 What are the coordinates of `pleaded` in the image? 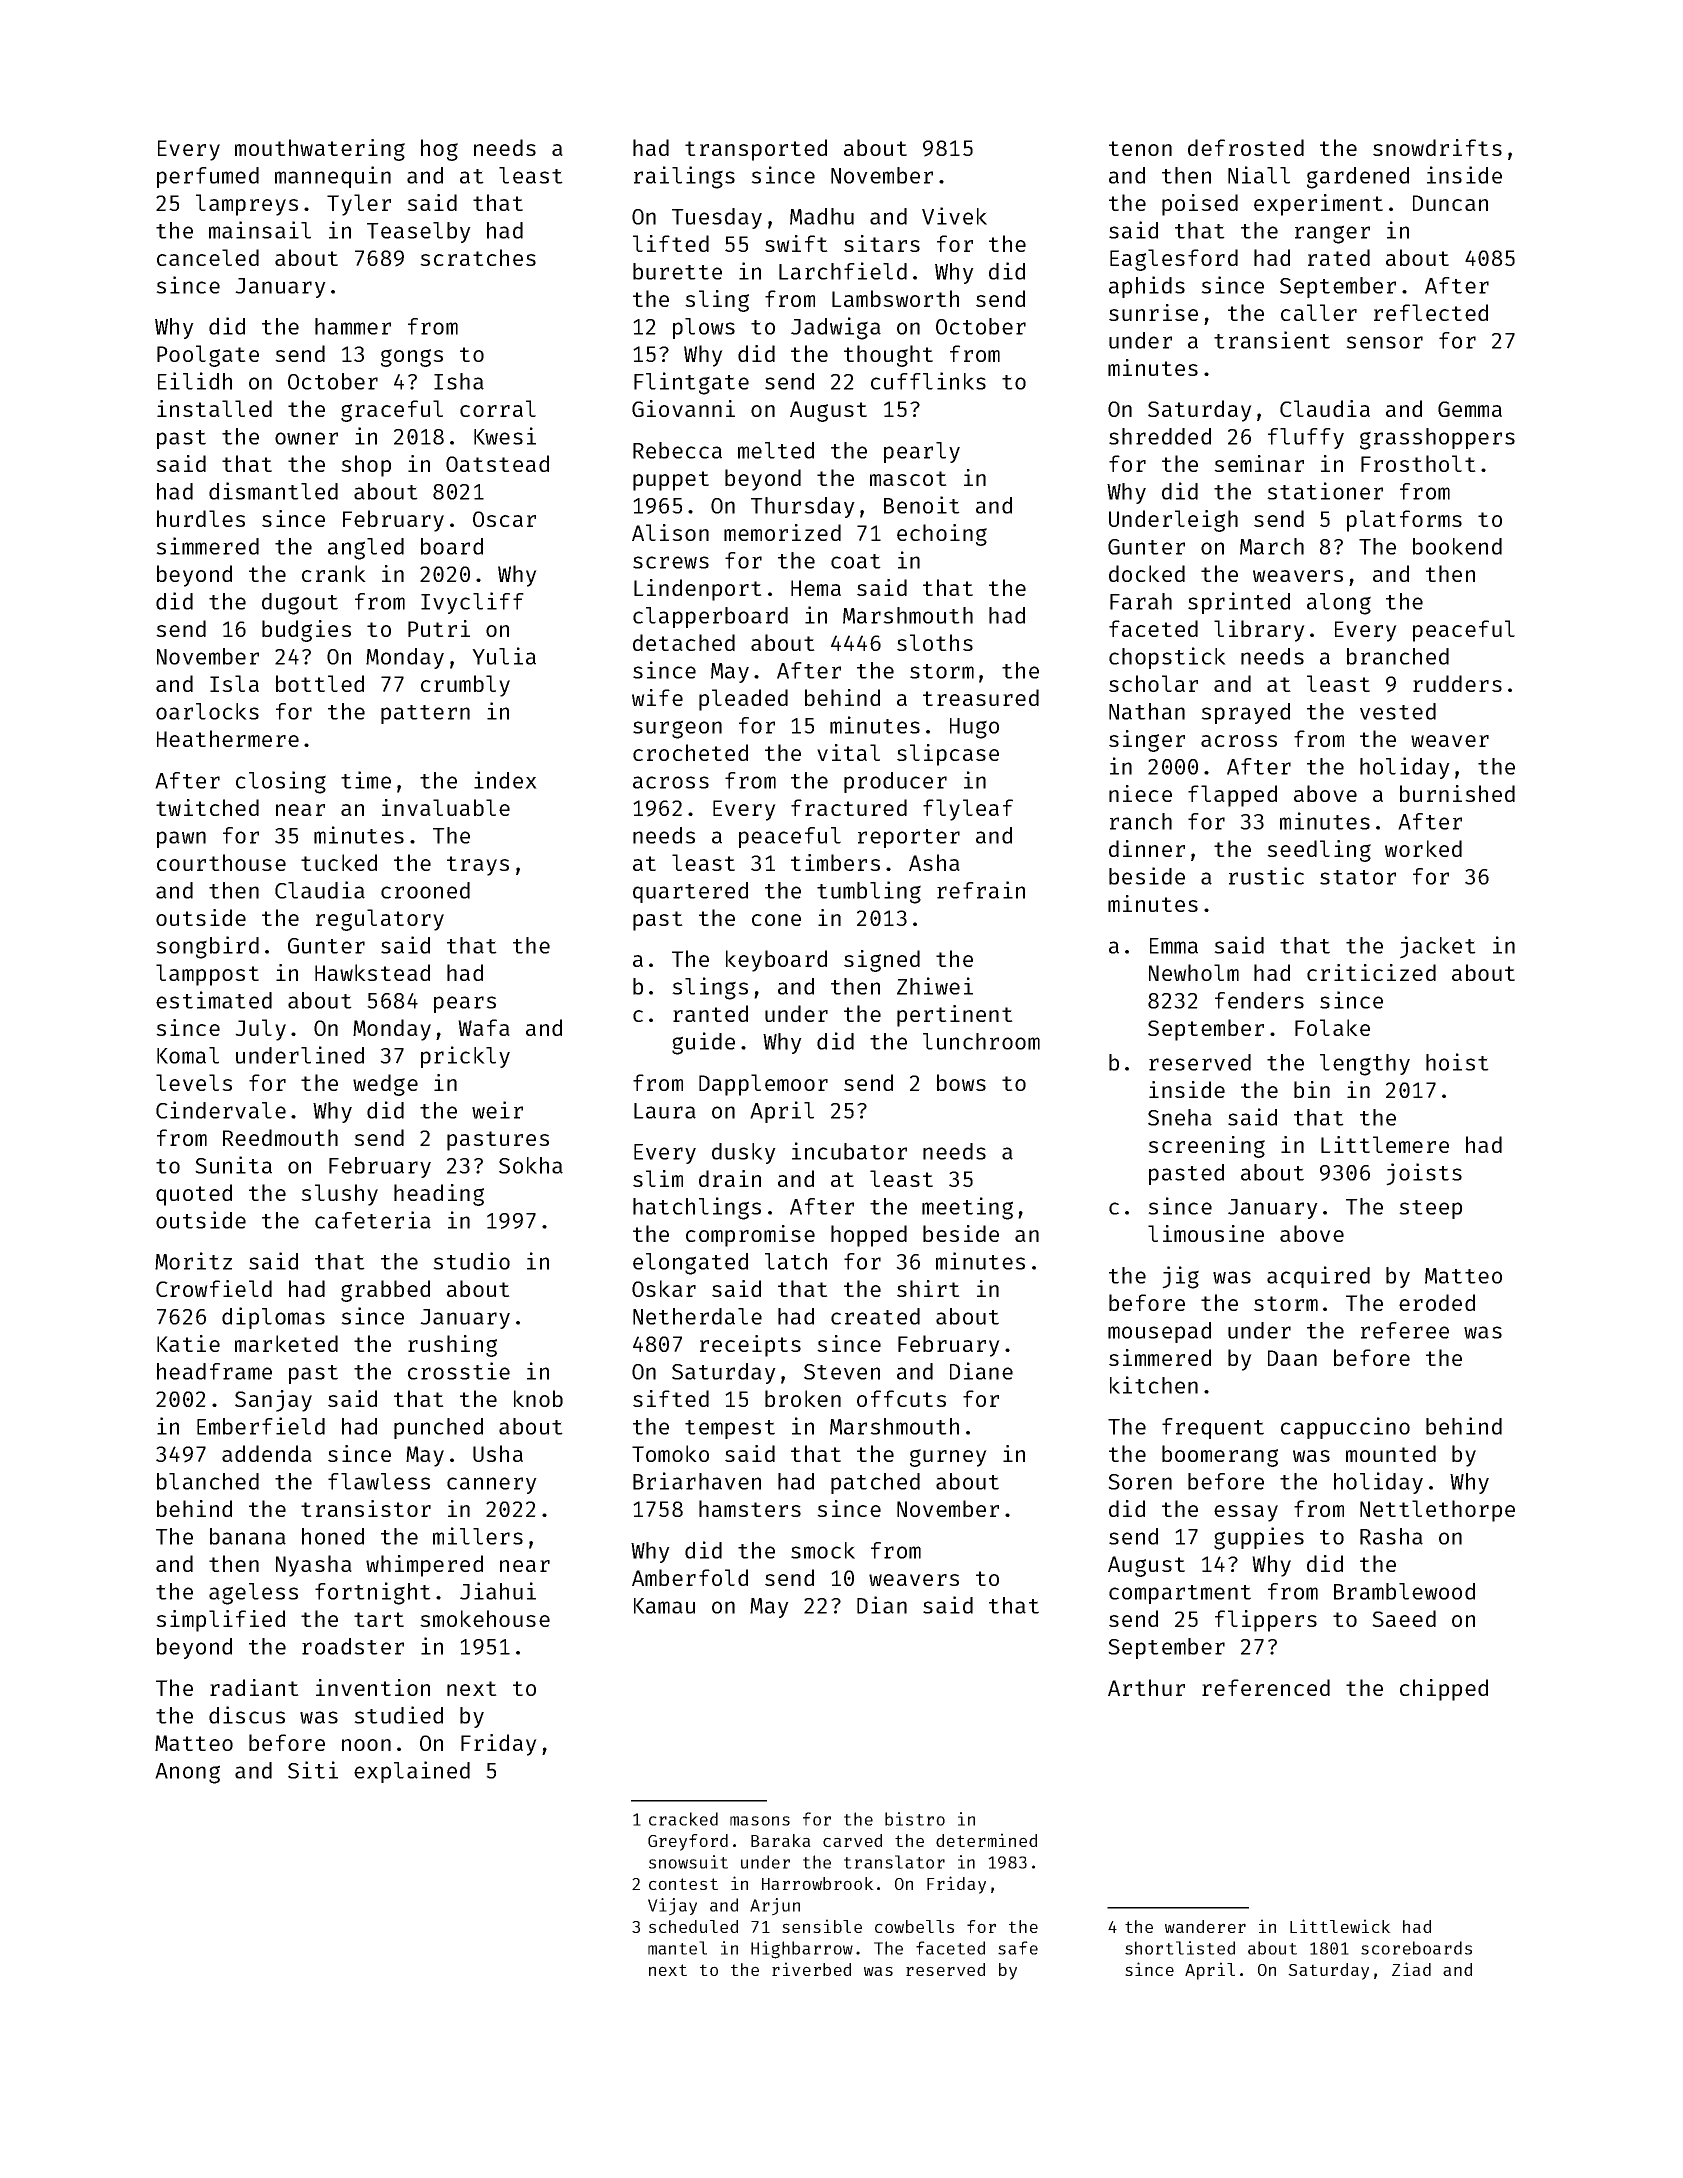 It's located at (743, 700).
